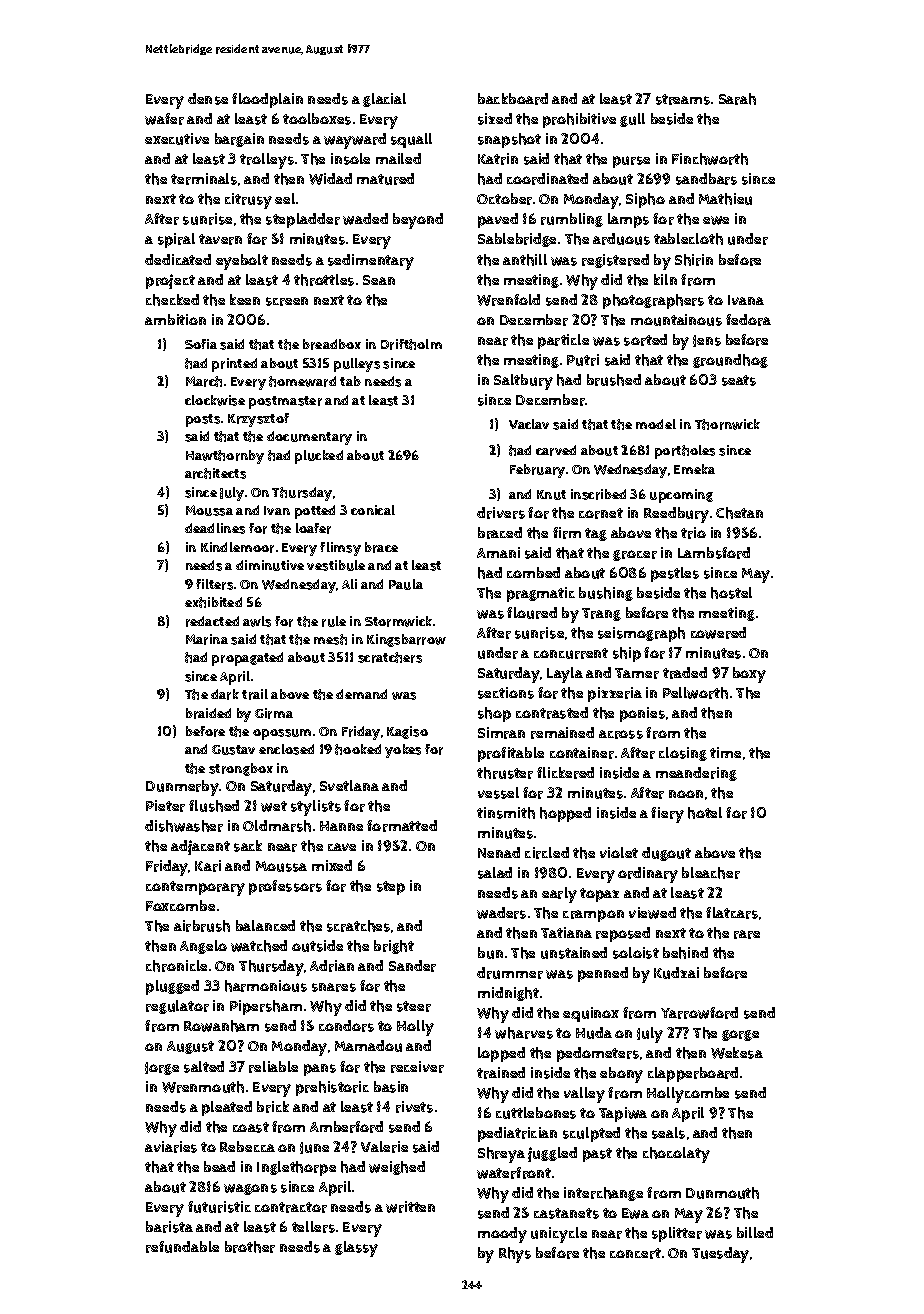 The image size is (924, 1314). I want to click on throttles, so click(324, 280).
